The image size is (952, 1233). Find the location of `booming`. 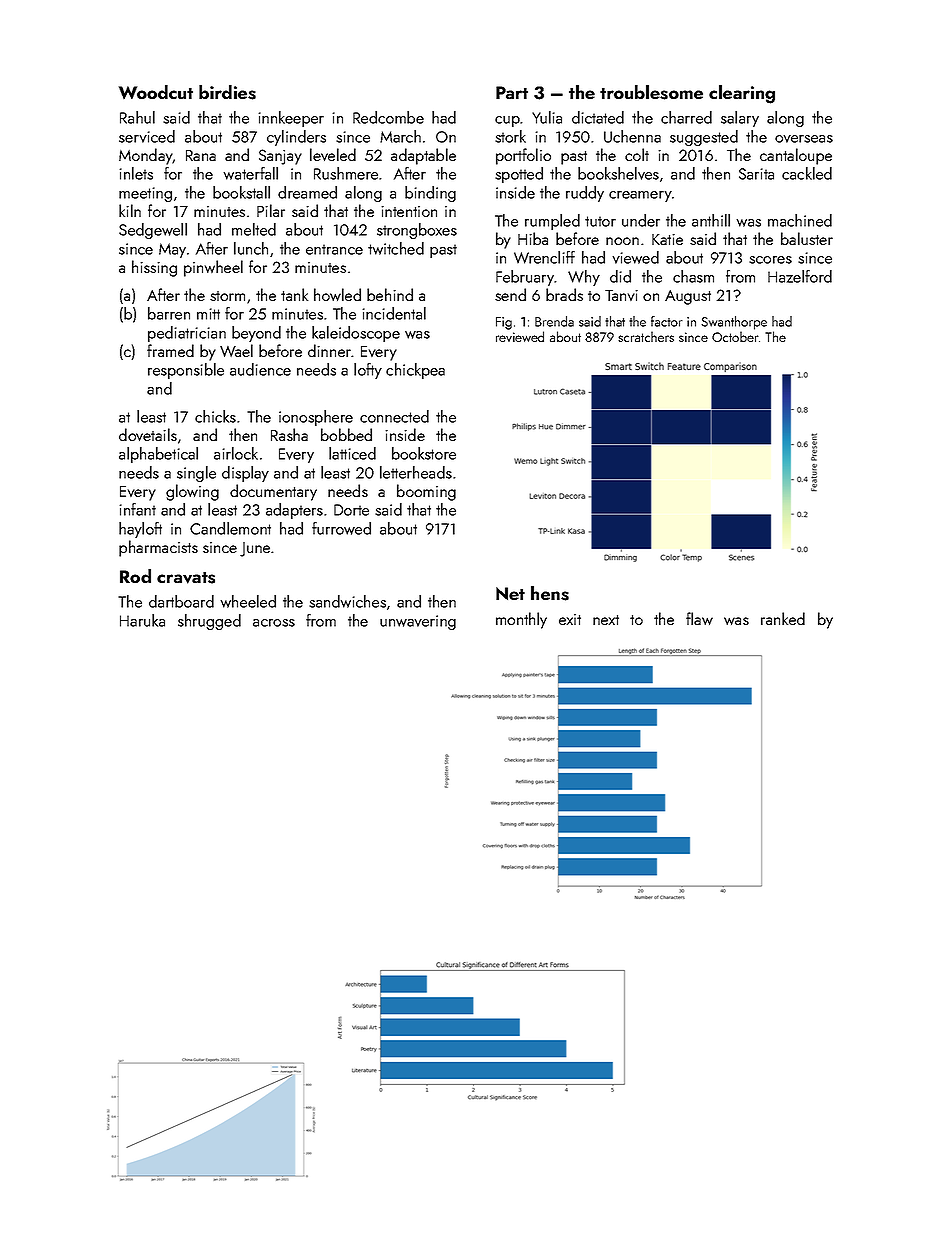

booming is located at coordinates (426, 492).
